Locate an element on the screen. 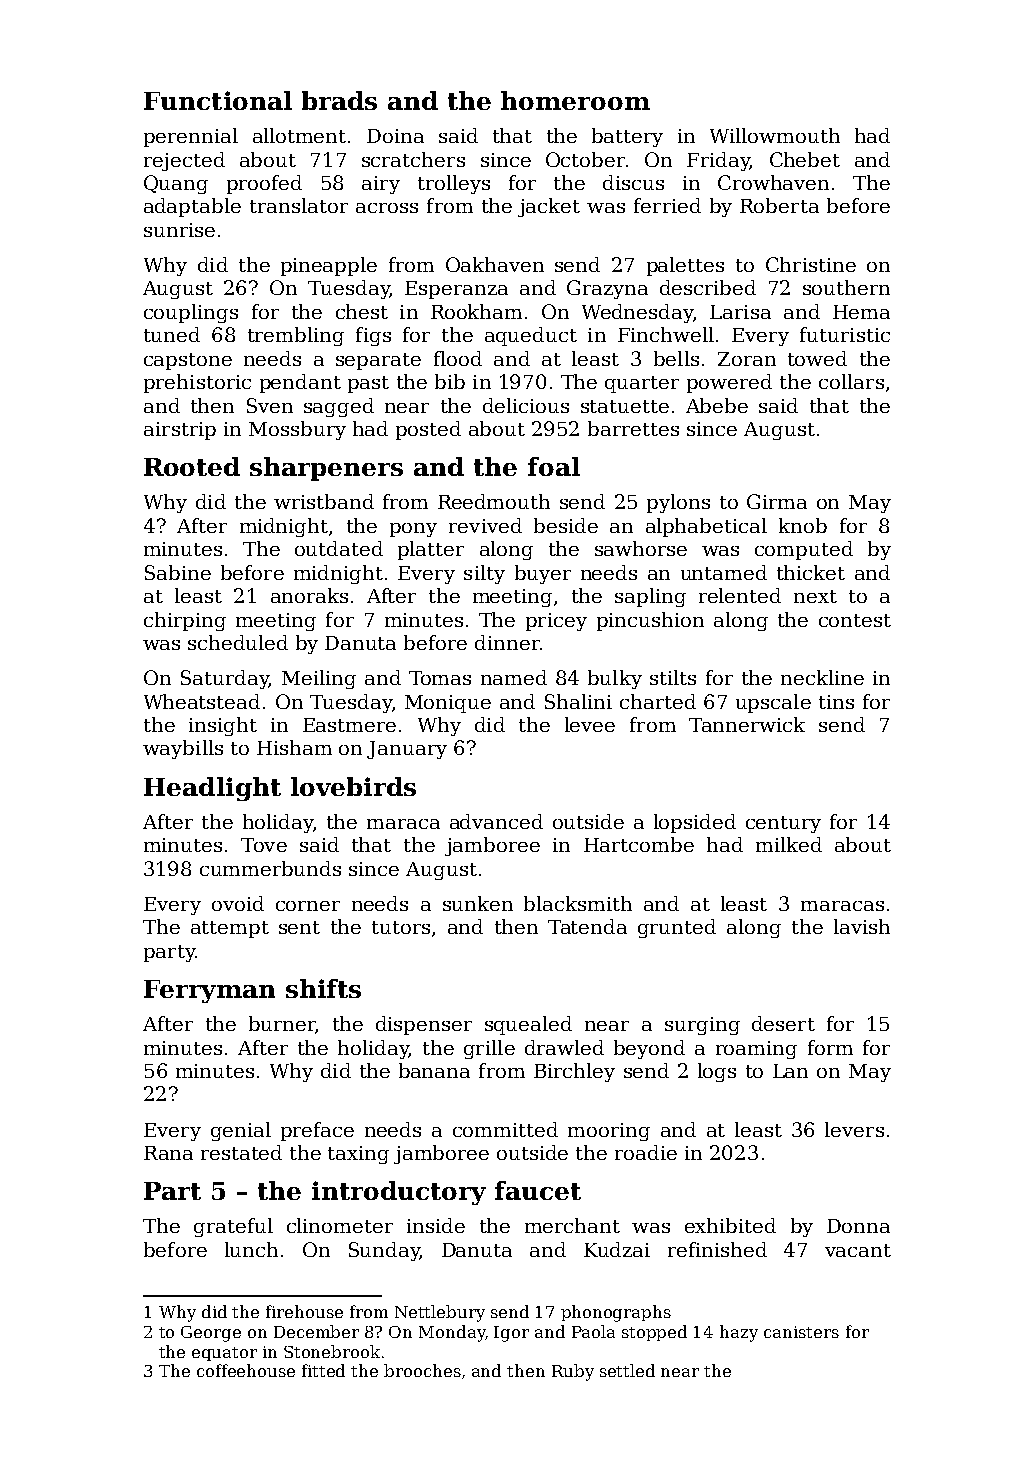 This screenshot has height=1469, width=1034. mooring is located at coordinates (609, 1132).
